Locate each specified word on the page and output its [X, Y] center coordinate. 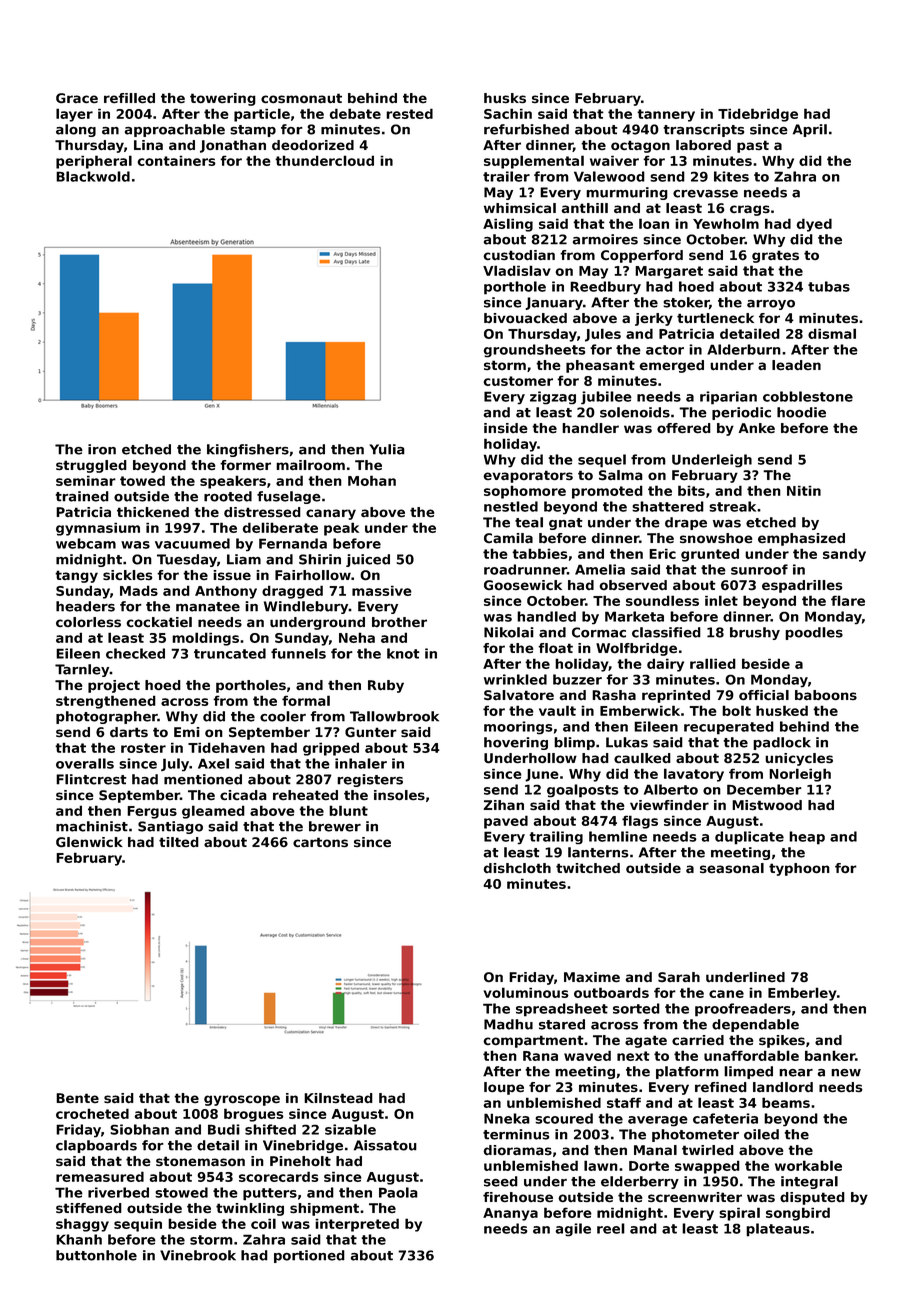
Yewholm [726, 223]
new [846, 1073]
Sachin [508, 113]
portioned [309, 1256]
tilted [179, 842]
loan [654, 223]
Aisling [508, 225]
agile [573, 1229]
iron [102, 449]
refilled [129, 98]
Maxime [592, 977]
